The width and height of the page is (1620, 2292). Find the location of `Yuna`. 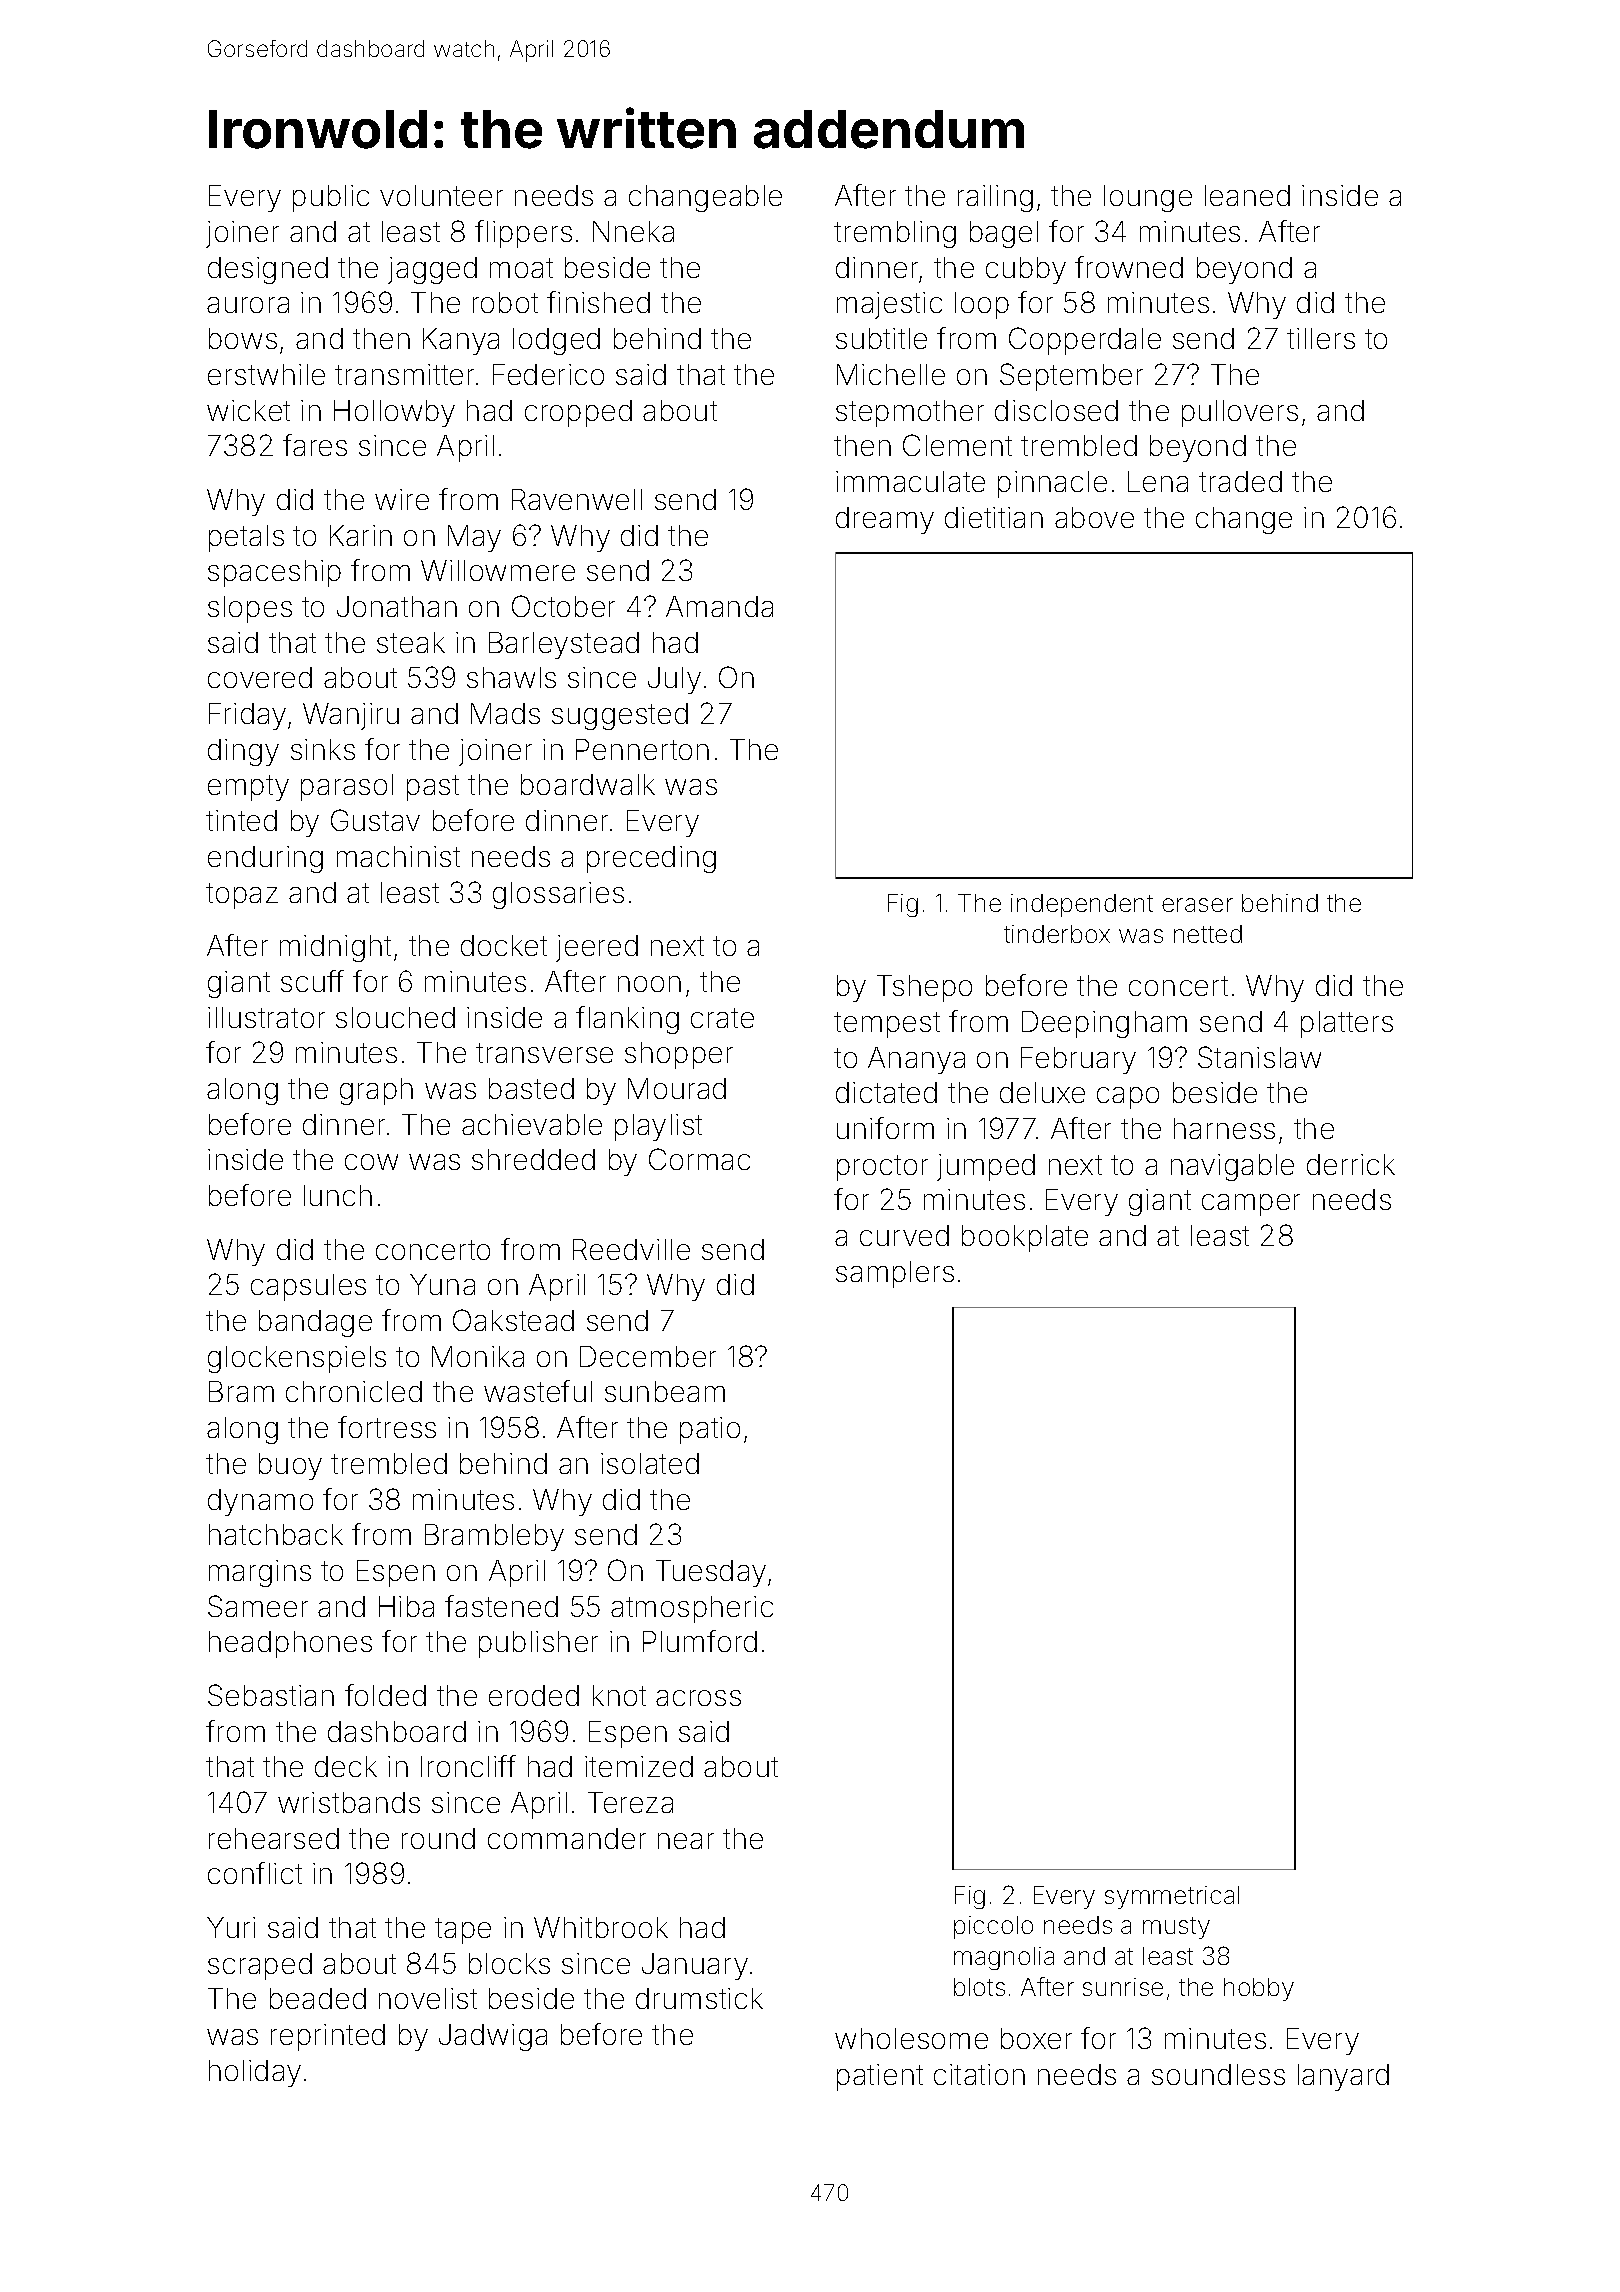

Yuna is located at coordinates (442, 1284).
